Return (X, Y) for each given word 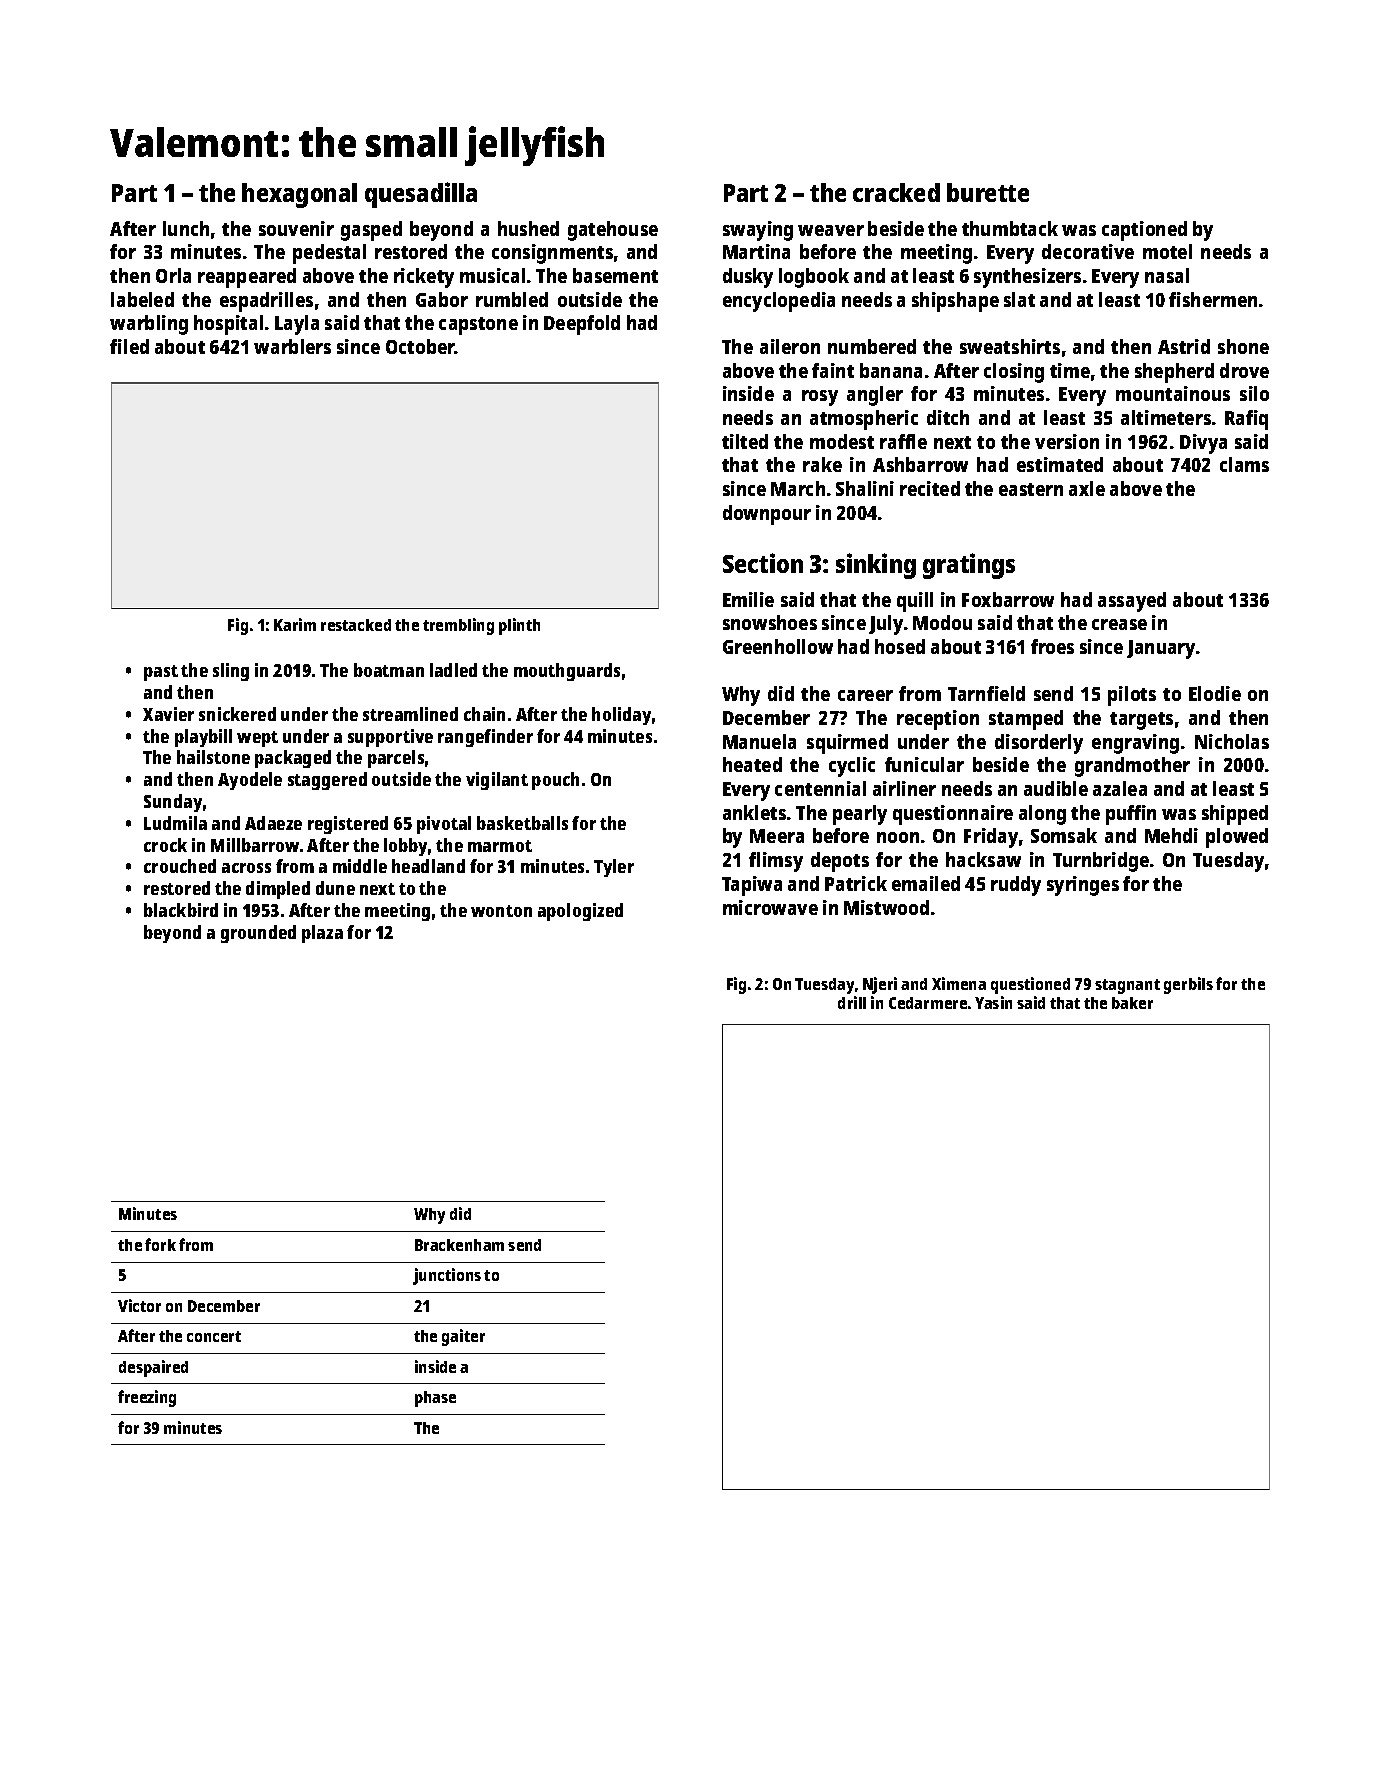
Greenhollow (778, 646)
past (161, 673)
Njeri (880, 985)
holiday (621, 716)
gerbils (1188, 985)
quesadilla (421, 195)
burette (988, 192)
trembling (458, 626)
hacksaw (983, 859)
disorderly (1039, 744)
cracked (896, 192)
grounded (258, 934)
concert (214, 1336)
